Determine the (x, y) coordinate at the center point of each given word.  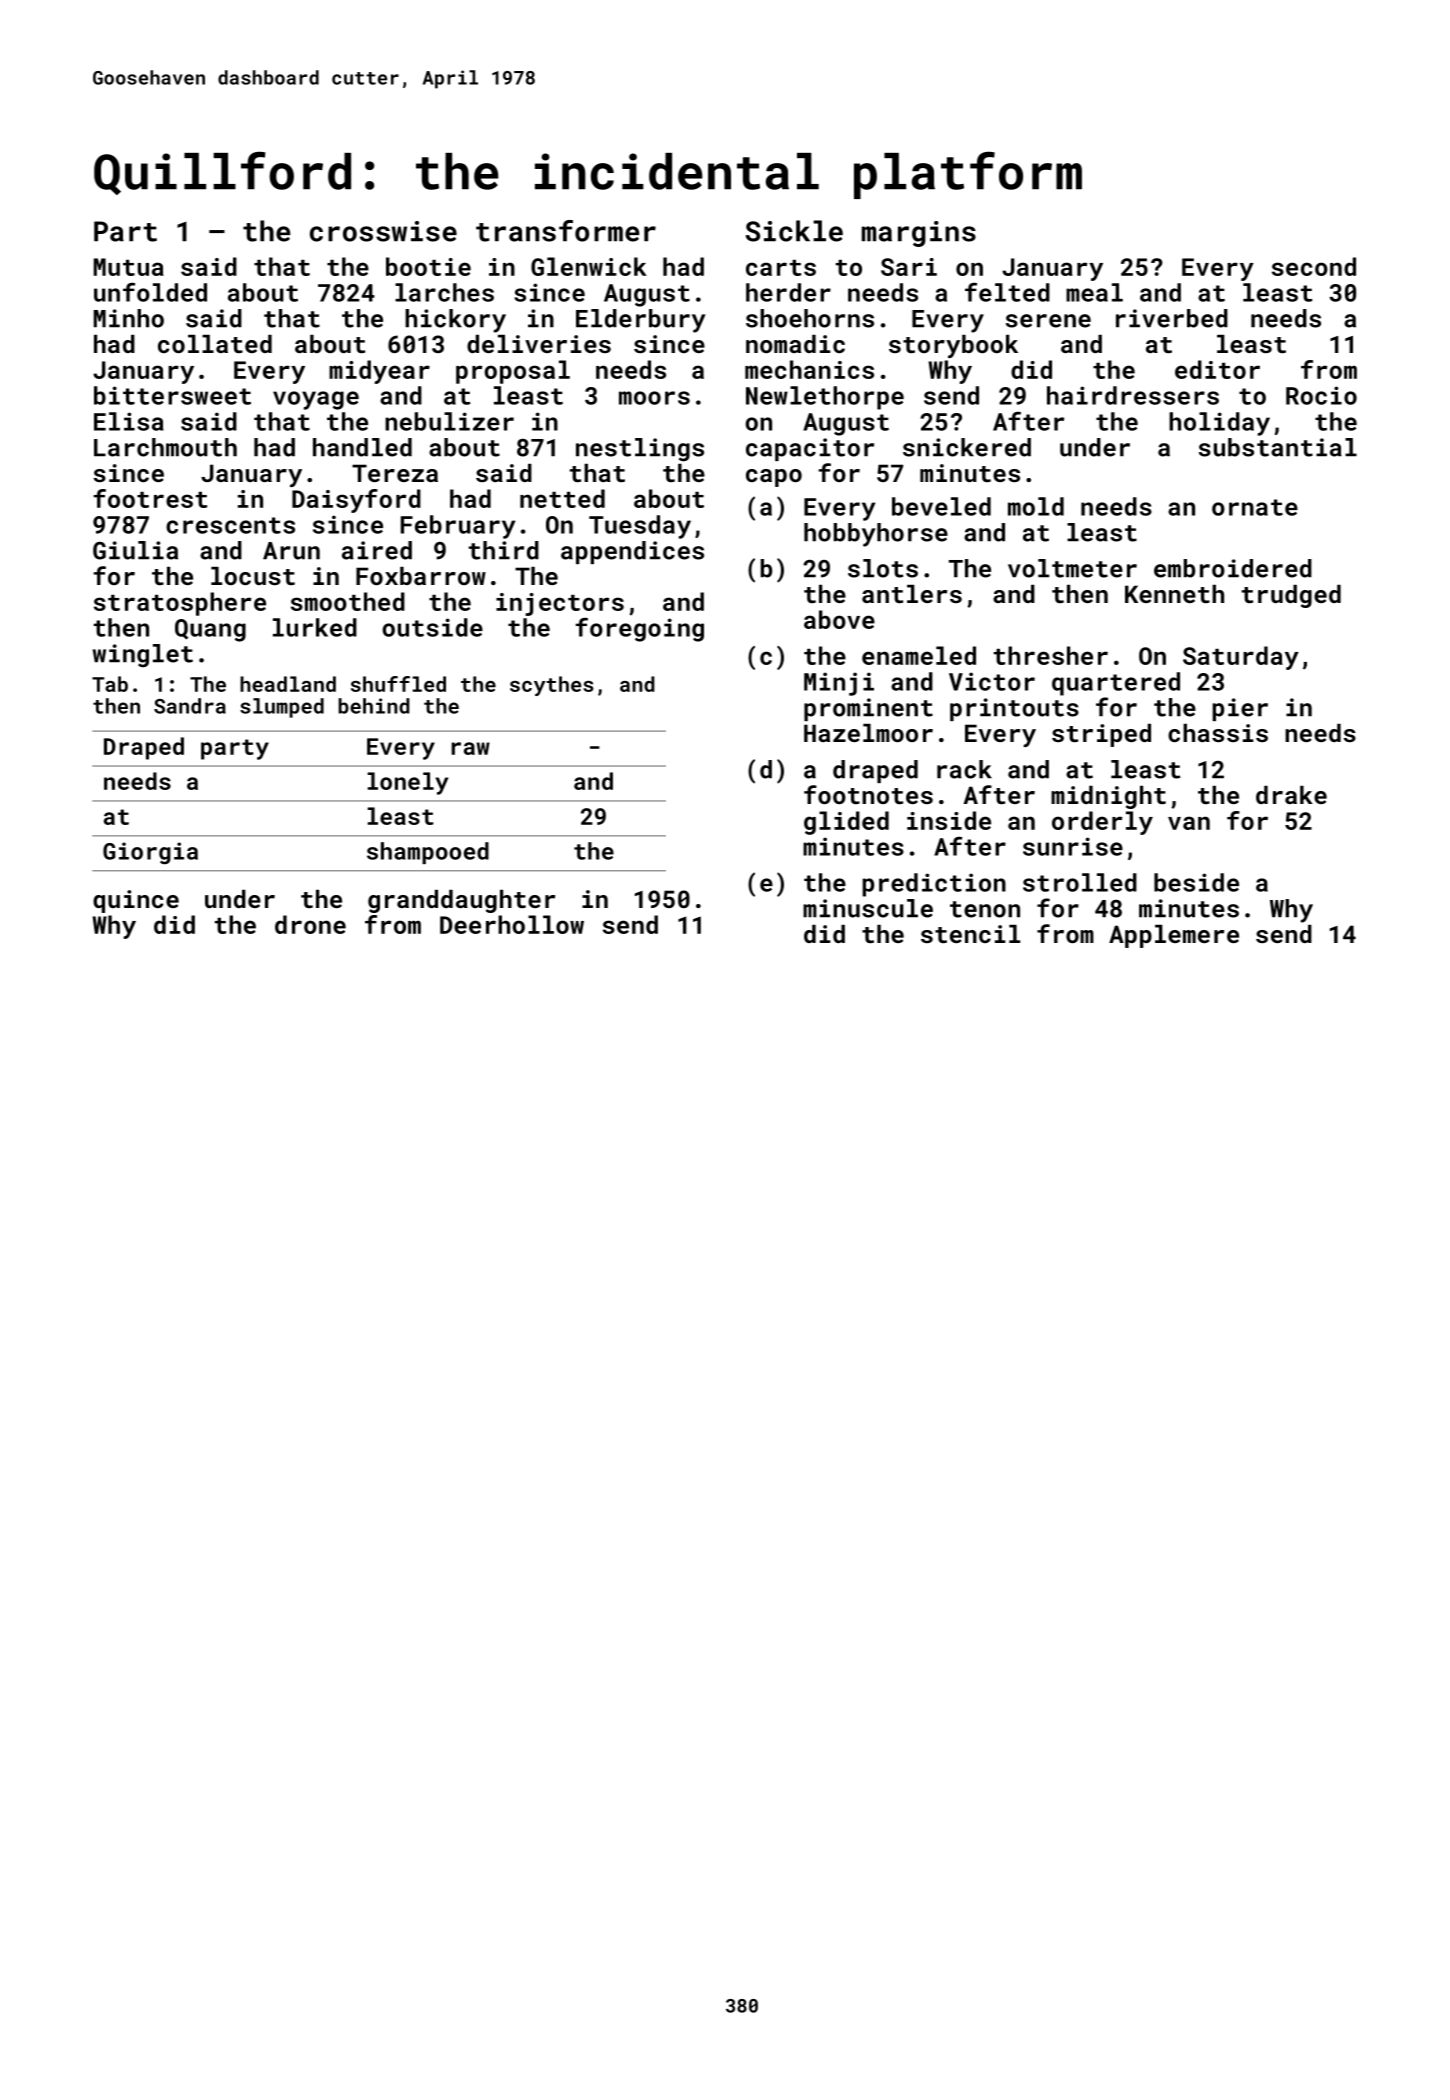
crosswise (383, 231)
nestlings (640, 450)
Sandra (190, 706)
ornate (1255, 507)
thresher (1051, 655)
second (1314, 266)
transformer (566, 231)
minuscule (868, 908)
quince (136, 901)
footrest (150, 498)
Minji (839, 684)
